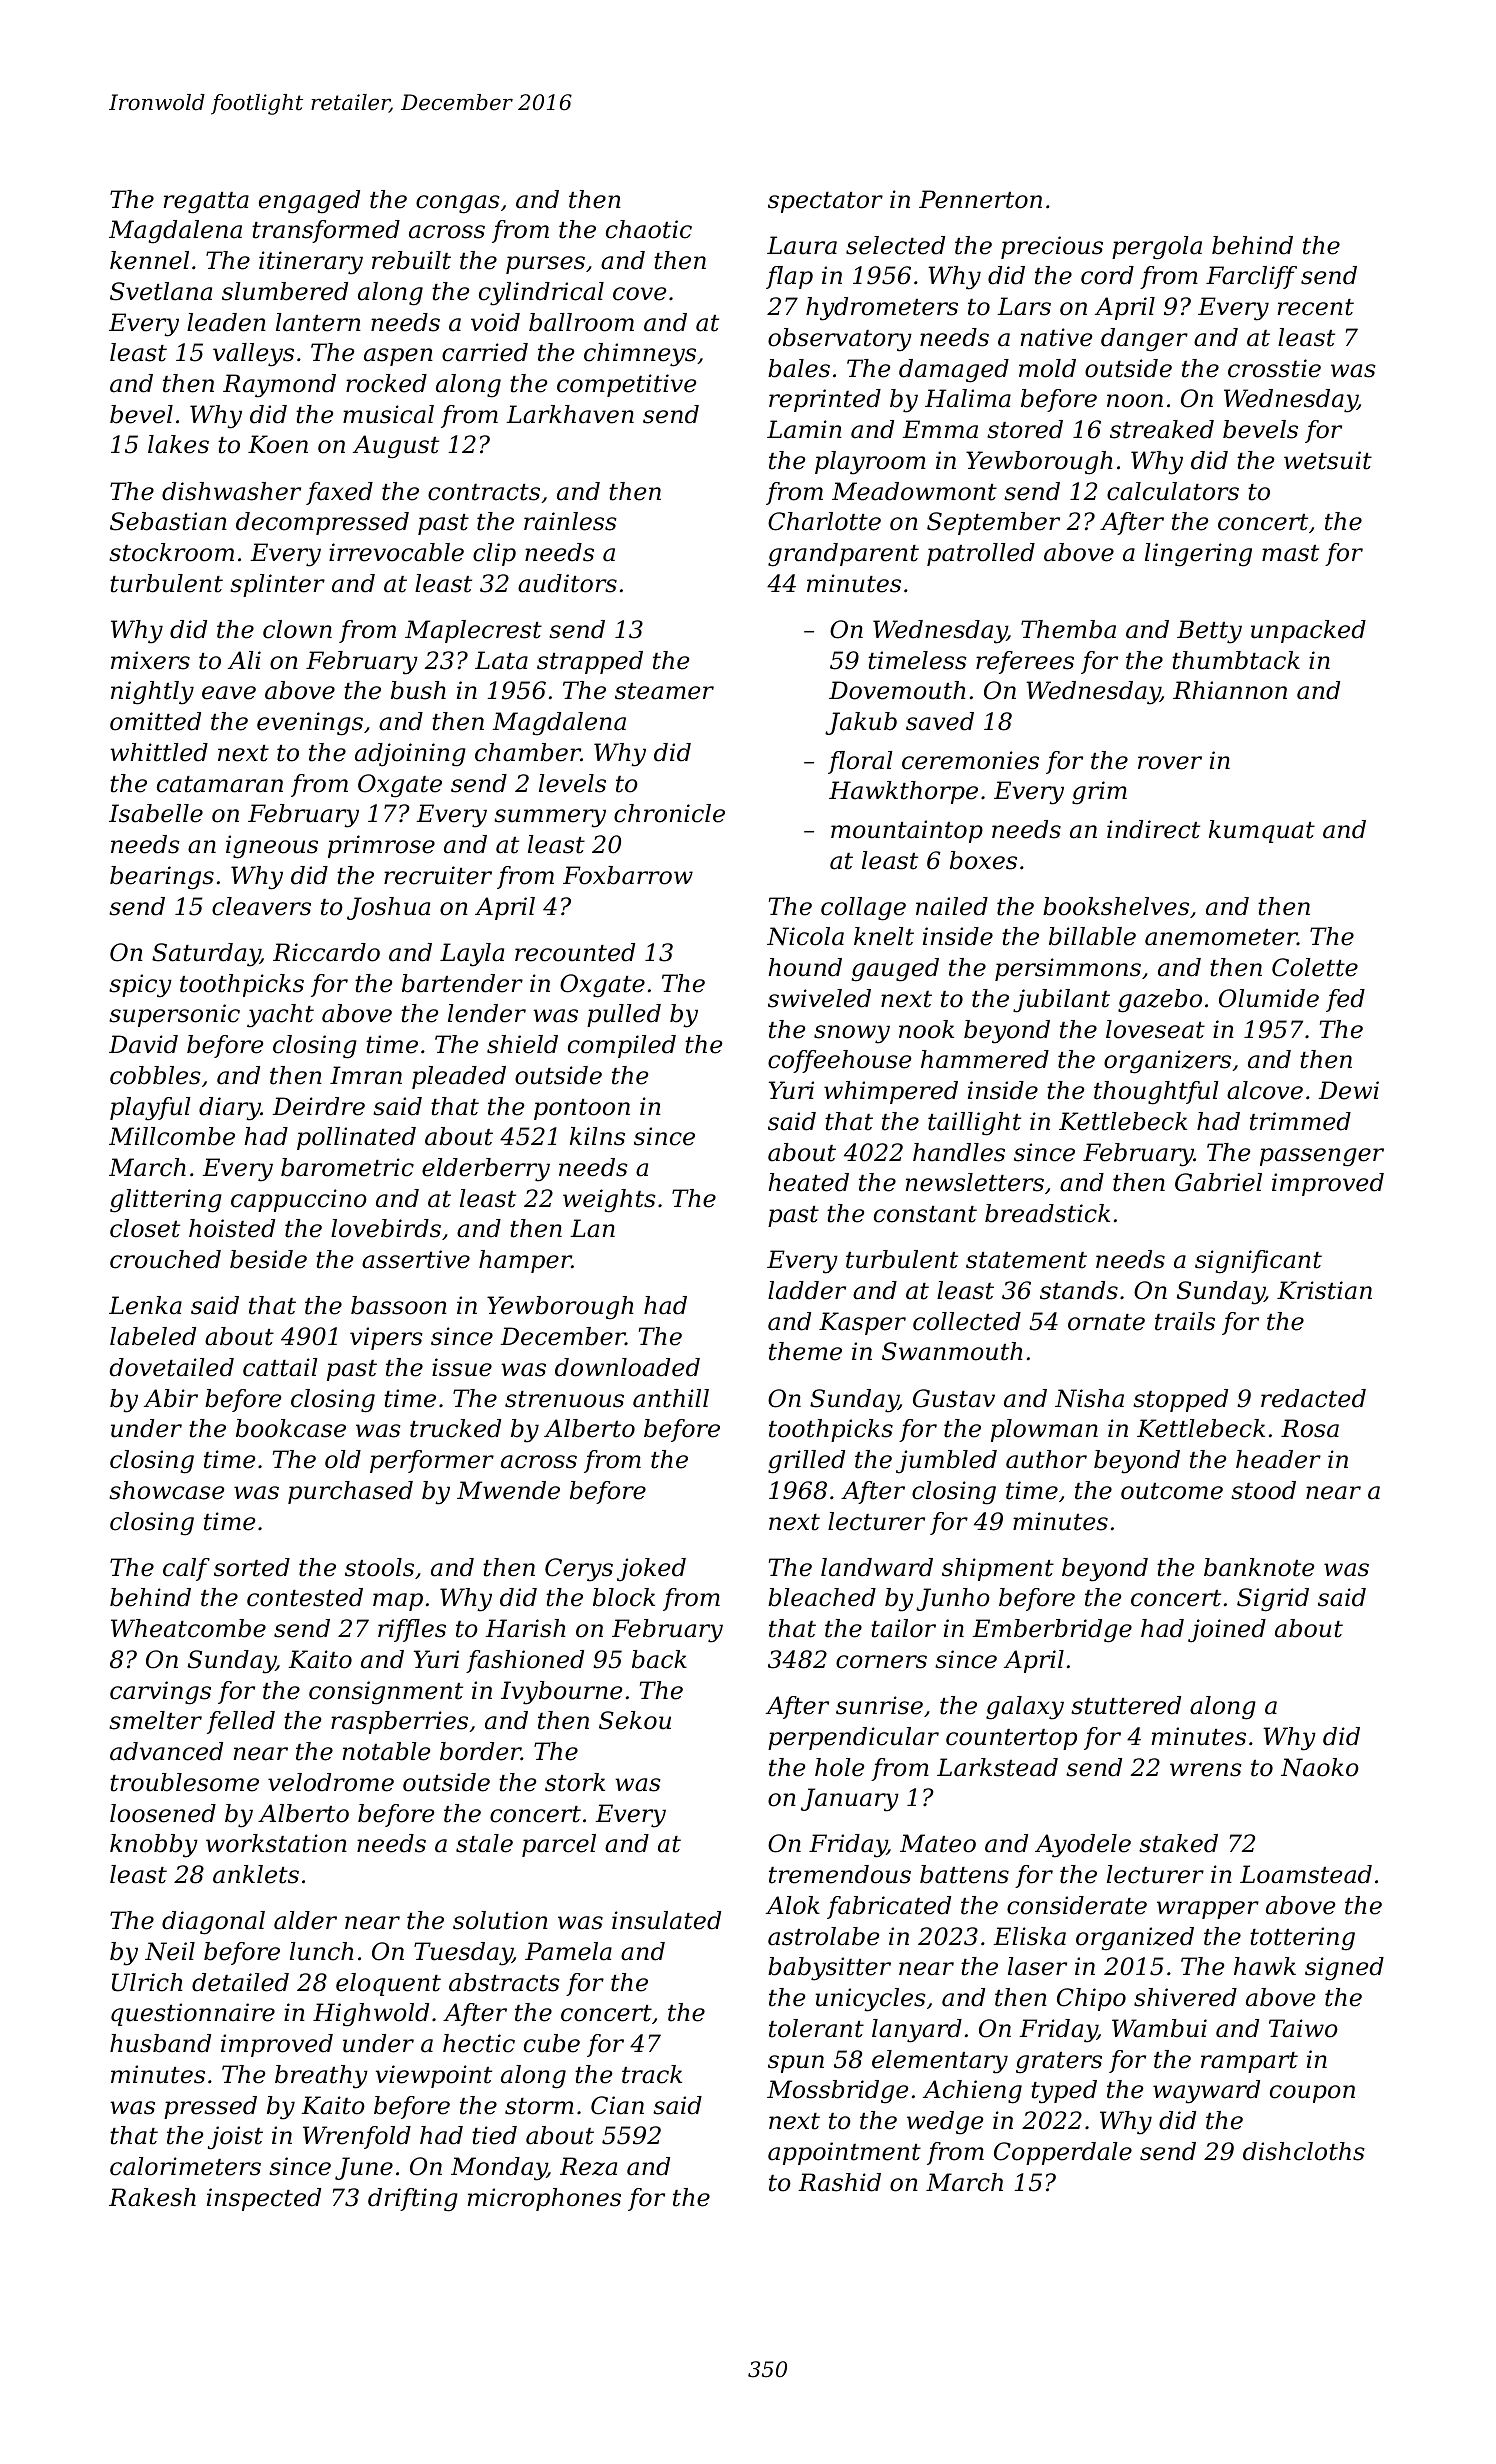 The image size is (1496, 2464). I want to click on hydrometers, so click(882, 309).
